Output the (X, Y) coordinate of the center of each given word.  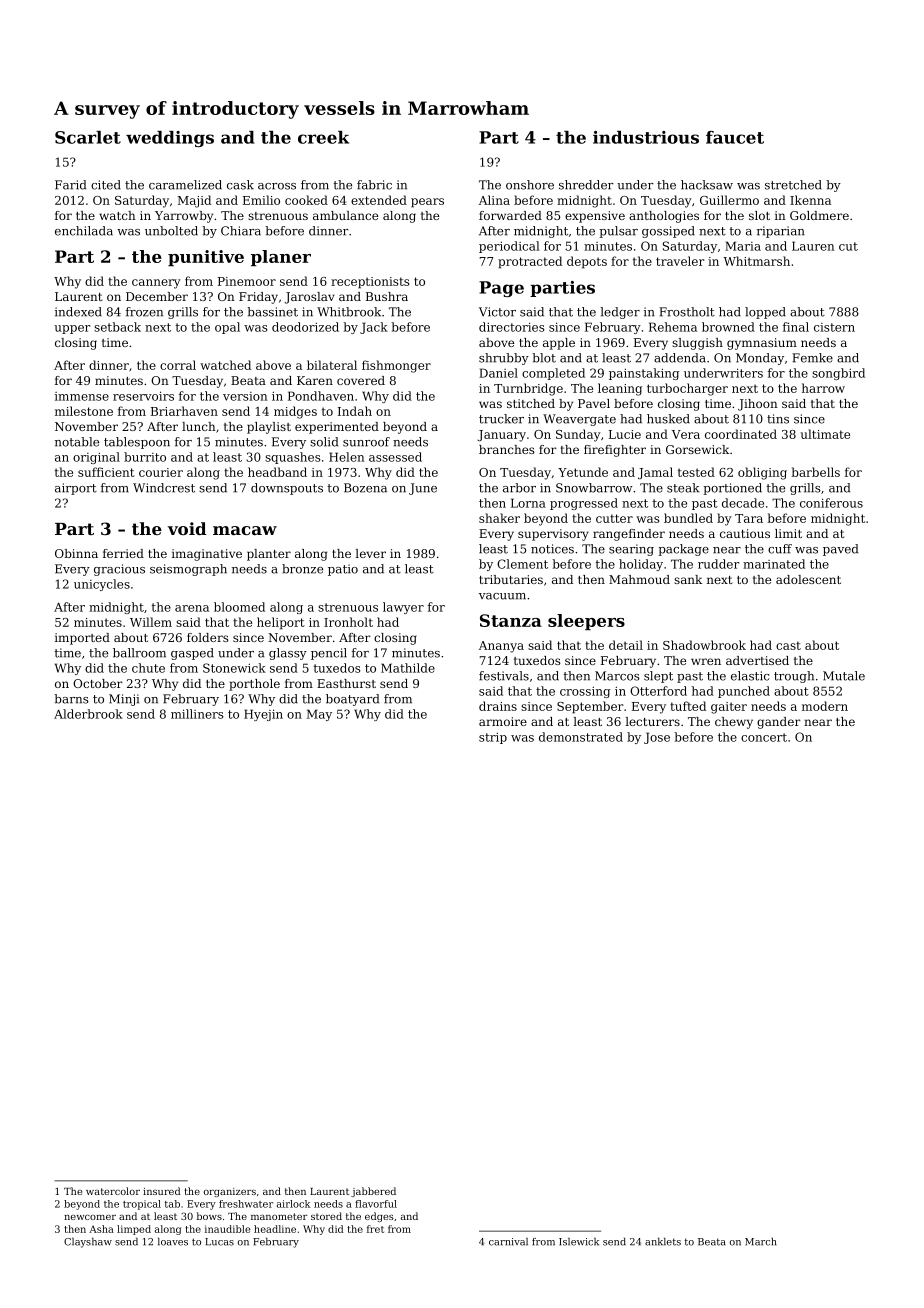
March (760, 1242)
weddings (170, 139)
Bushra (387, 296)
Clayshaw (88, 1243)
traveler (680, 261)
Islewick (579, 1242)
